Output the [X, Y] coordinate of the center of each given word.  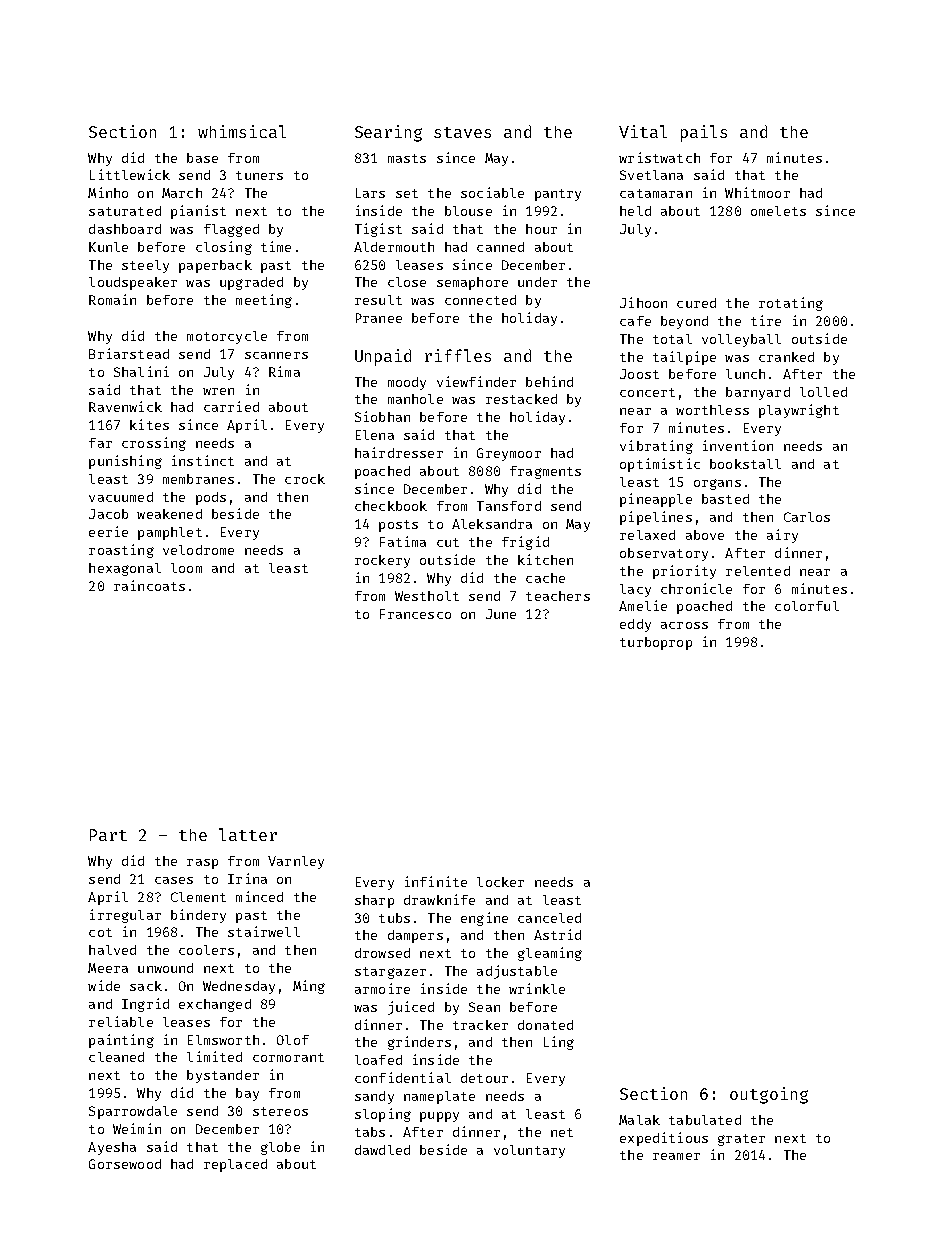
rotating [791, 304]
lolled [823, 392]
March [182, 193]
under [537, 282]
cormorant [288, 1057]
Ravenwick [125, 406]
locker [500, 882]
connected [480, 300]
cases [174, 880]
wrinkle [537, 988]
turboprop [656, 643]
